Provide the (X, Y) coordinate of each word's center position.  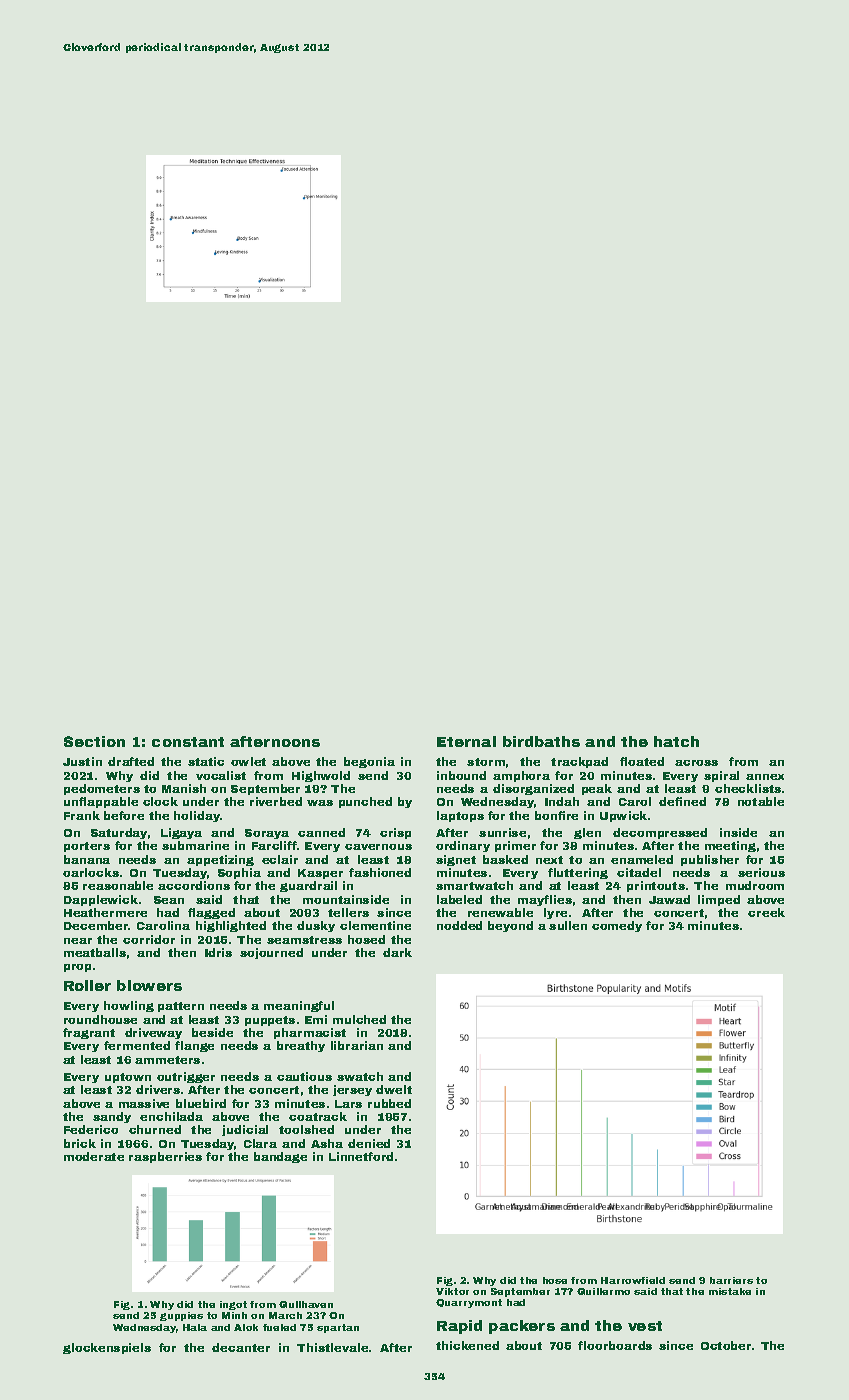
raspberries (165, 1157)
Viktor (452, 1291)
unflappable (101, 802)
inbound (461, 775)
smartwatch (474, 885)
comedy (617, 926)
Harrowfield (633, 1280)
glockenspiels (107, 1348)
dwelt (394, 1089)
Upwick (623, 816)
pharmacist (310, 1033)
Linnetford (361, 1156)
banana (87, 859)
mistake (730, 1291)
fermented (137, 1045)
